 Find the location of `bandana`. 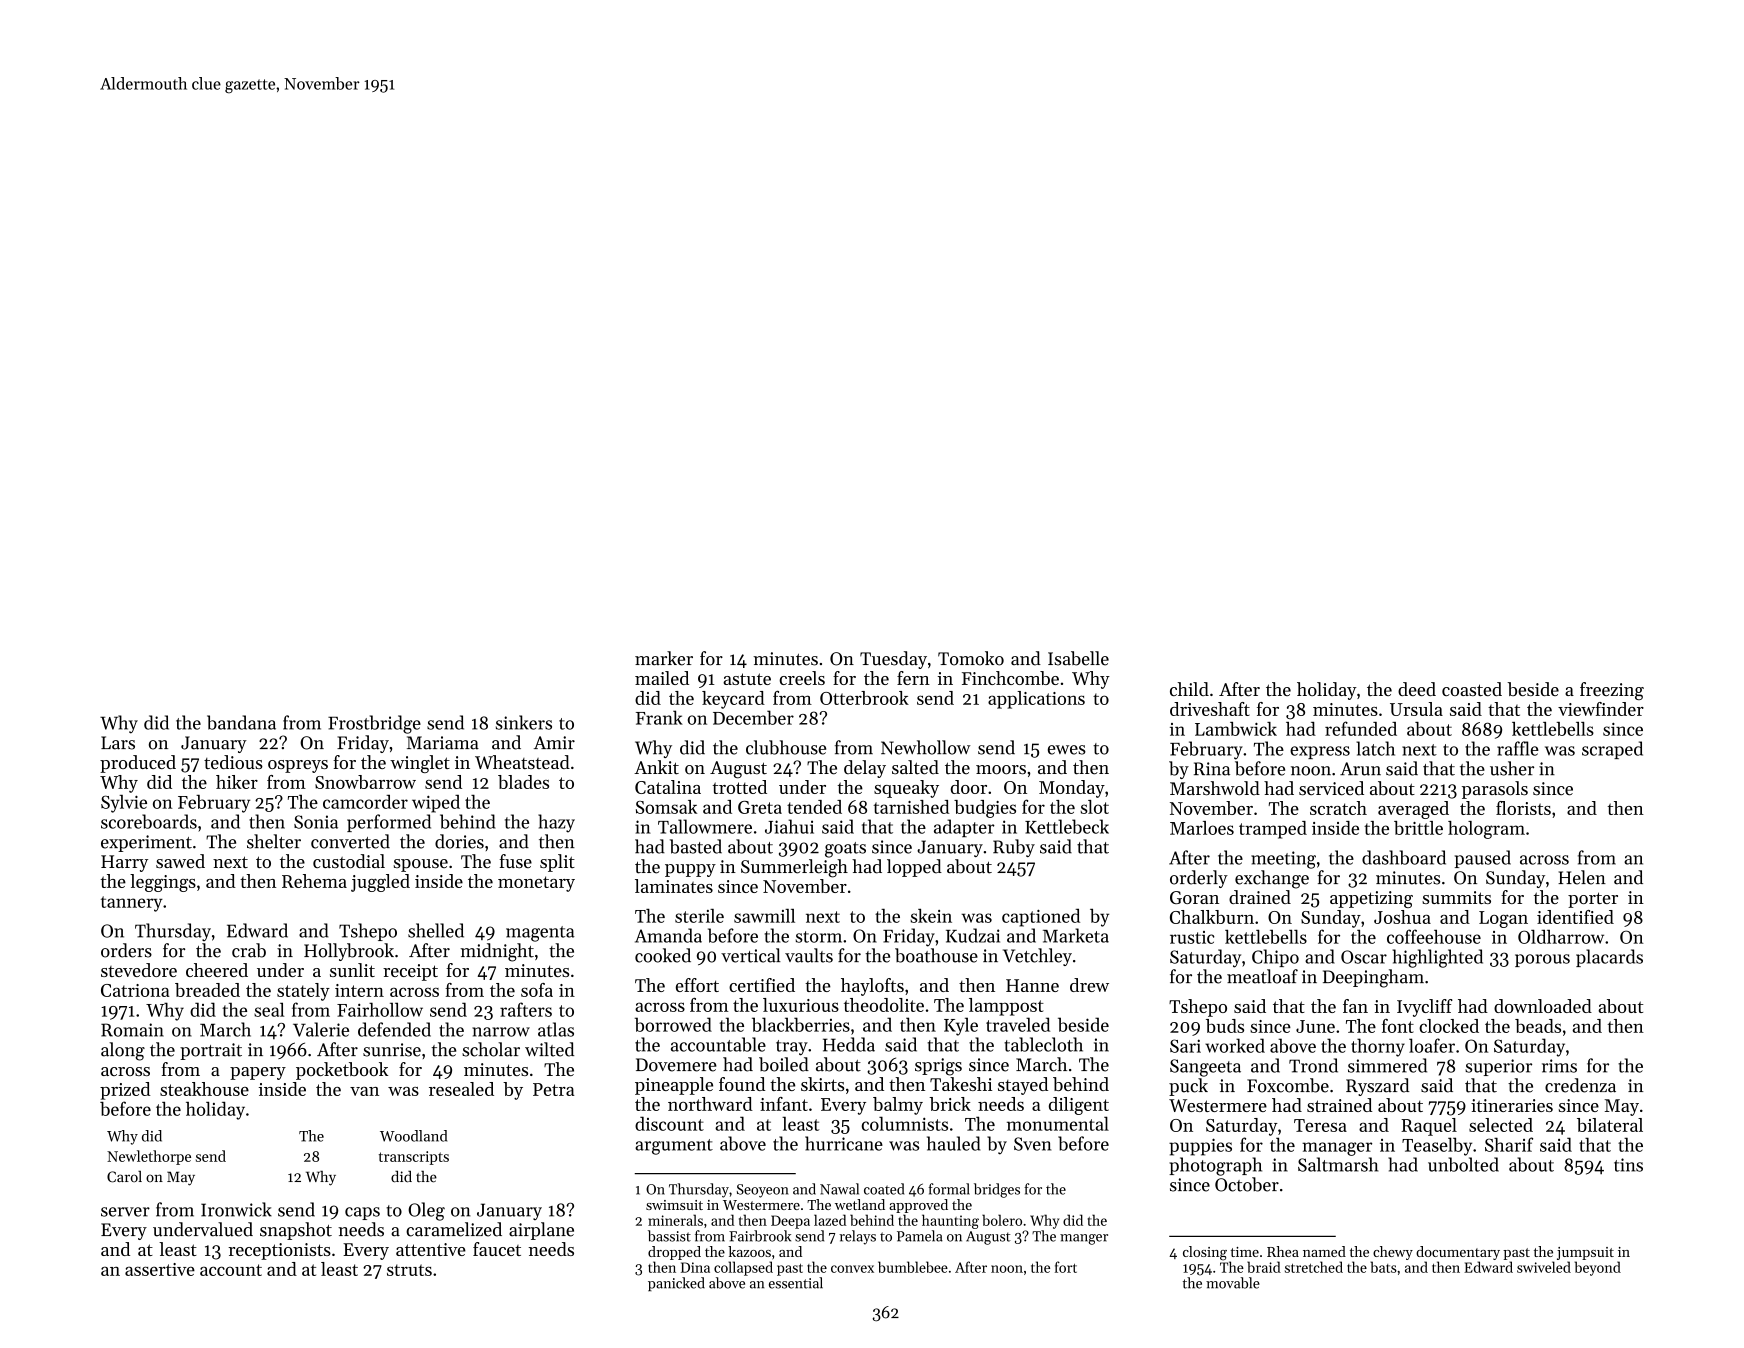

bandana is located at coordinates (241, 722).
